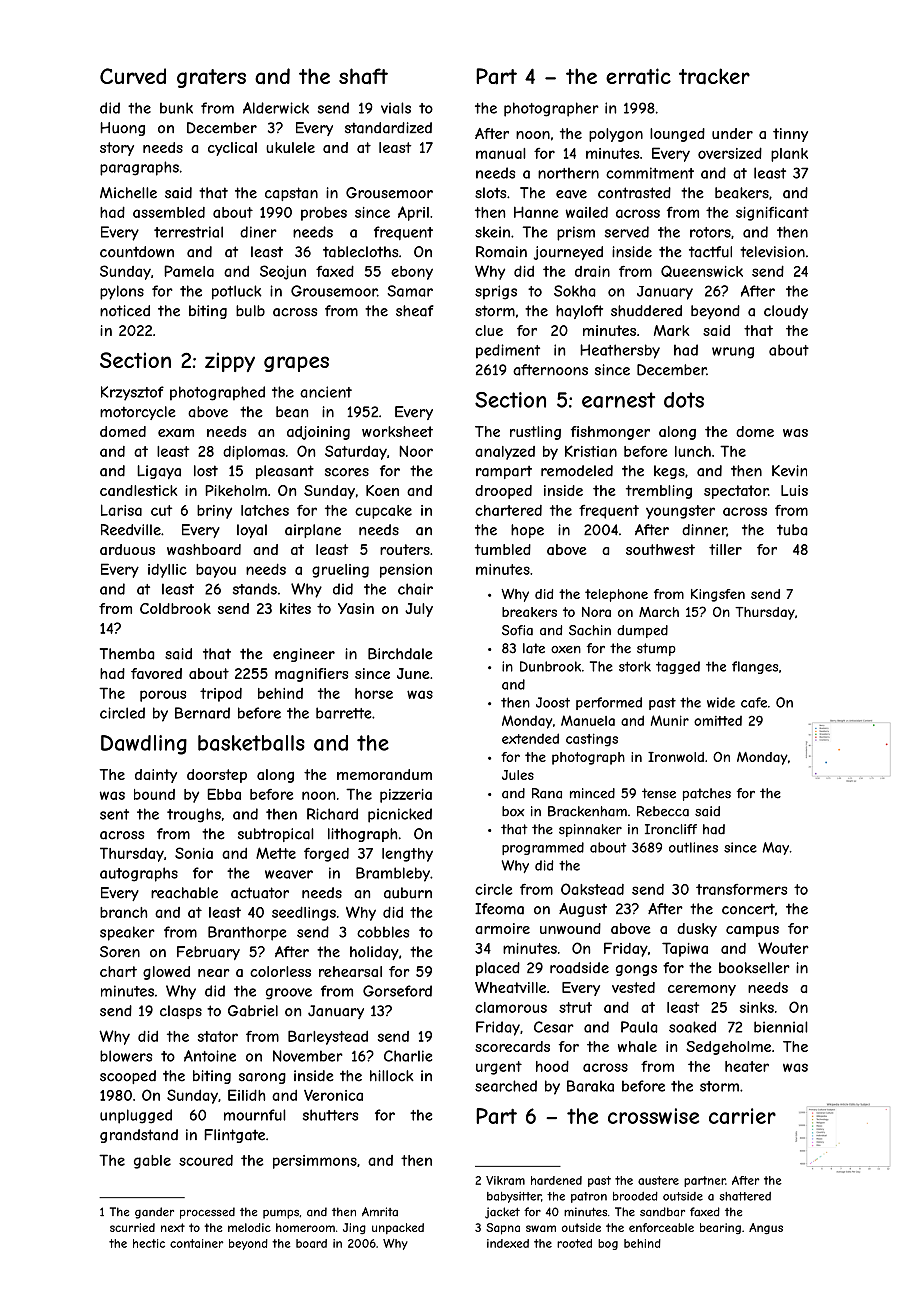 The image size is (908, 1316). What do you see at coordinates (196, 1243) in the page?
I see `container` at bounding box center [196, 1243].
